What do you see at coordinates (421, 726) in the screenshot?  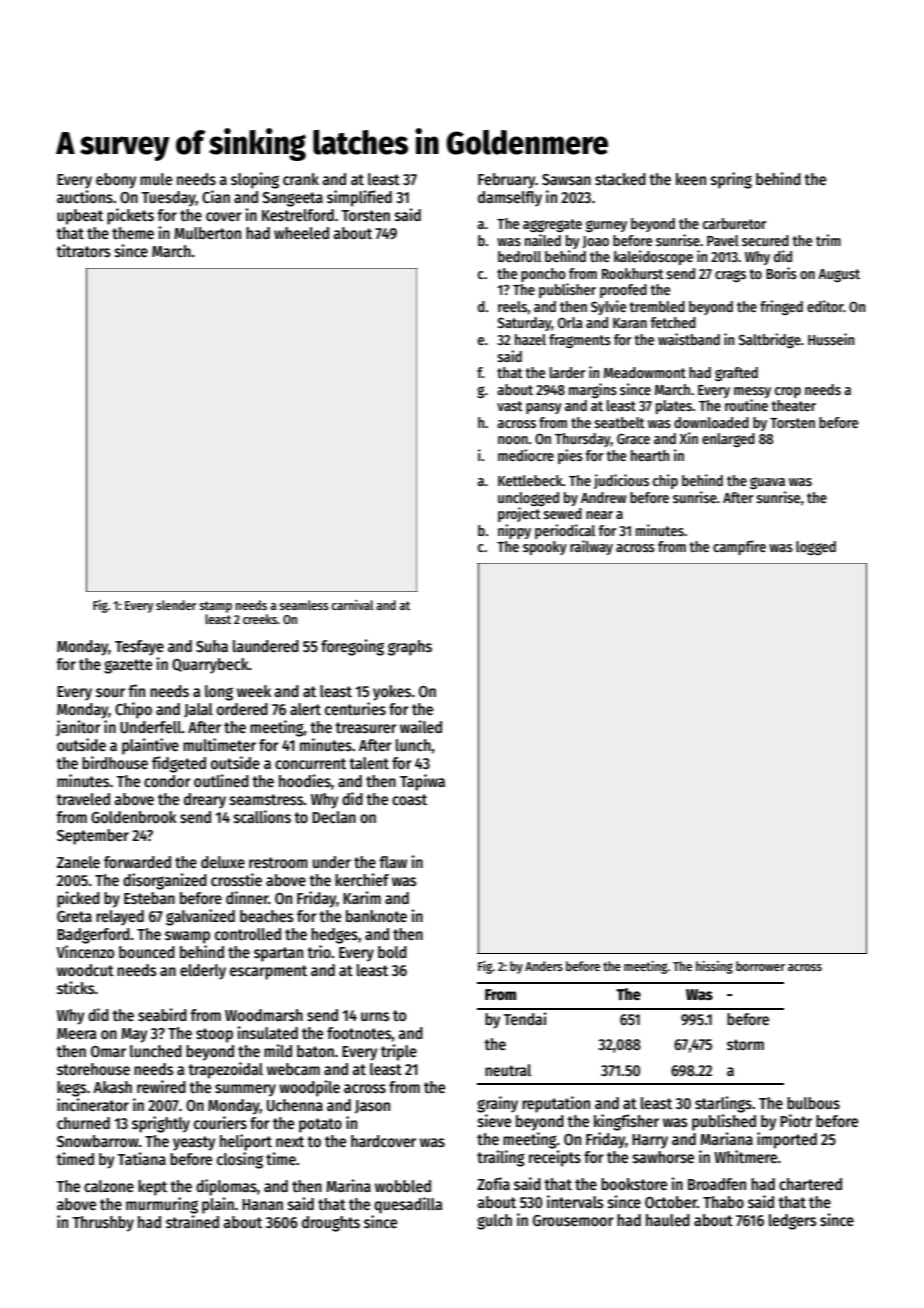 I see `wailed` at bounding box center [421, 726].
